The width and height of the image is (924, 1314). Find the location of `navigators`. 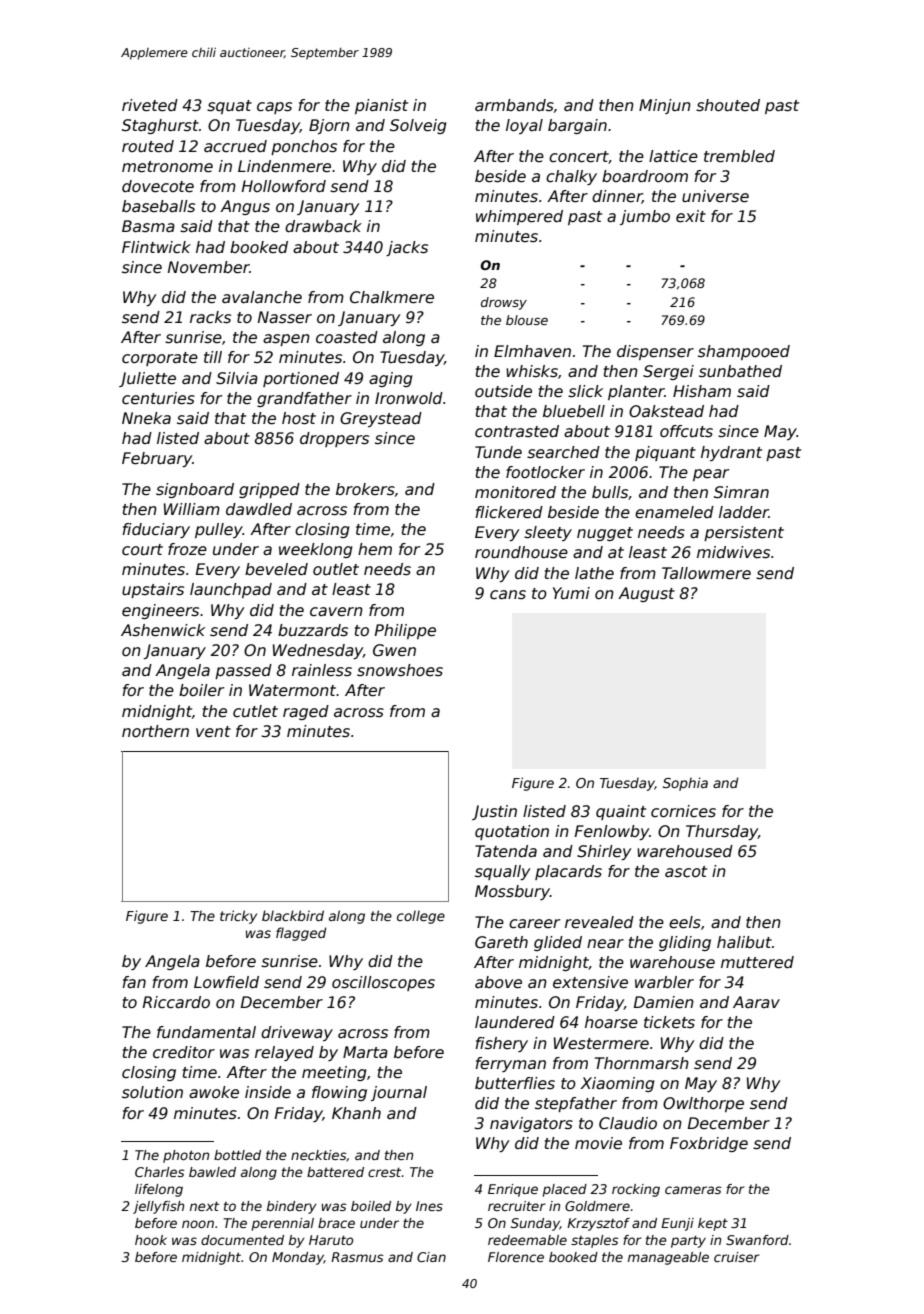

navigators is located at coordinates (531, 1124).
